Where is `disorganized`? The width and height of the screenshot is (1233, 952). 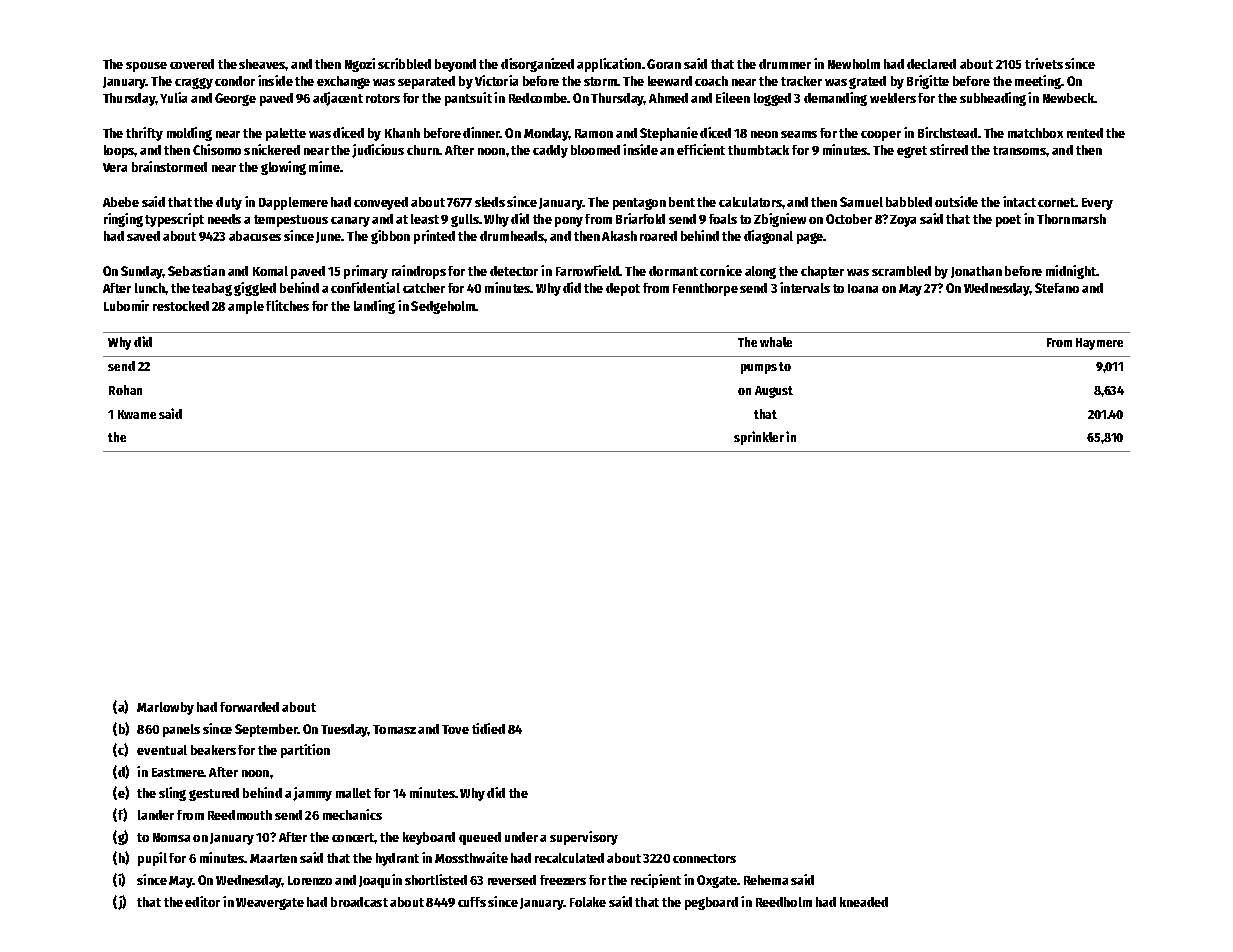 disorganized is located at coordinates (537, 65).
